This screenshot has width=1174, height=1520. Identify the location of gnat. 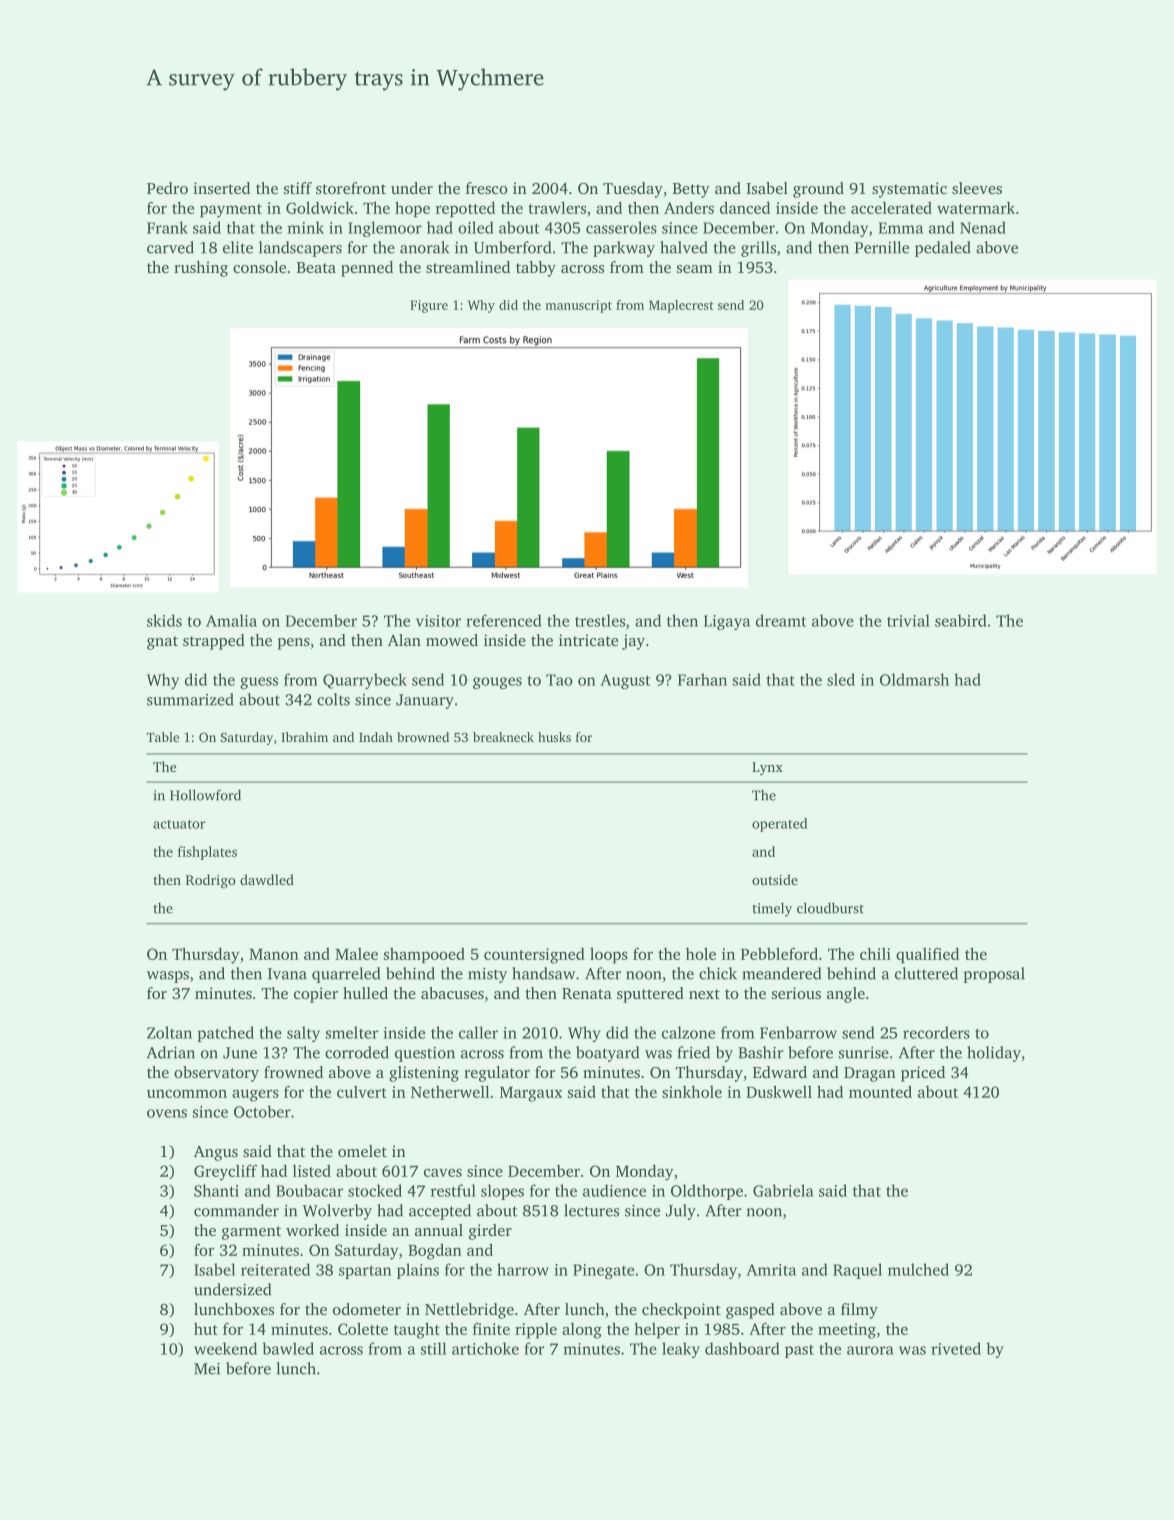
(162, 643).
